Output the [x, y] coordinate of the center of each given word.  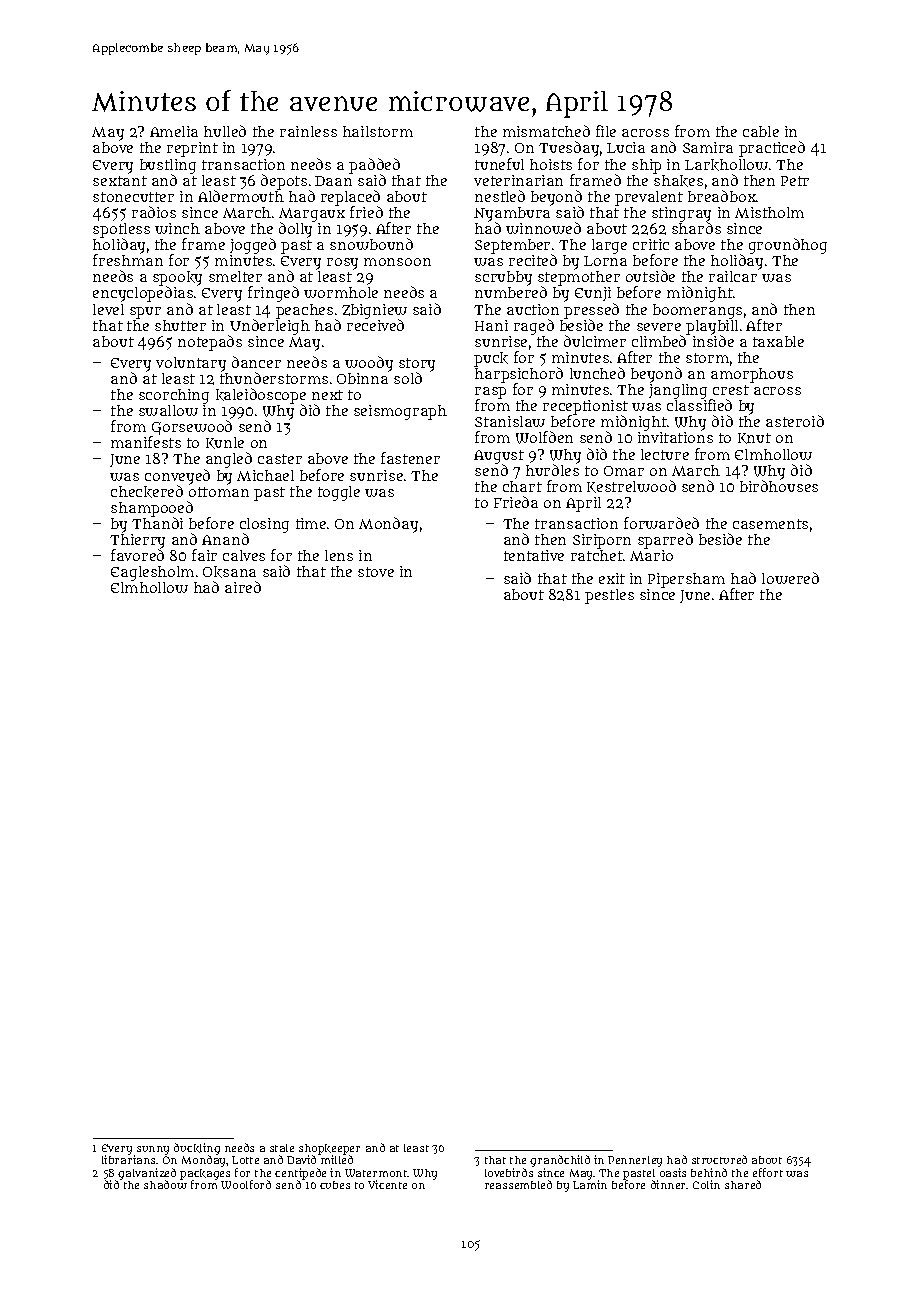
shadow [165, 1184]
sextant [120, 181]
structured [719, 1159]
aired [243, 587]
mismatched [546, 131]
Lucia [626, 147]
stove [376, 572]
